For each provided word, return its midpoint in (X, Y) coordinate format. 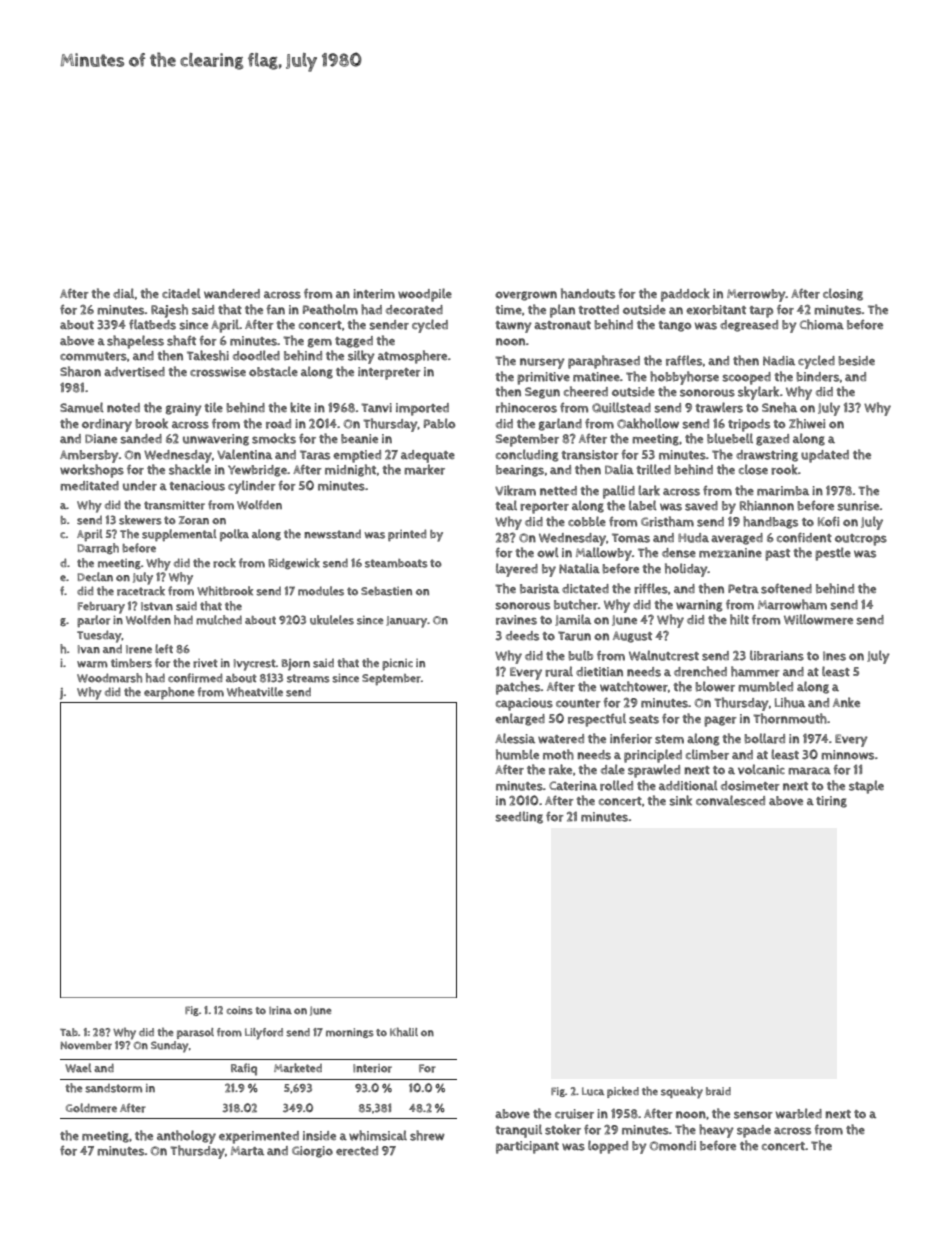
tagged (354, 342)
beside (857, 361)
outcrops (861, 540)
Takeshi (208, 355)
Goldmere (91, 1108)
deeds (522, 636)
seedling (519, 817)
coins (240, 1010)
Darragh (98, 548)
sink (680, 800)
